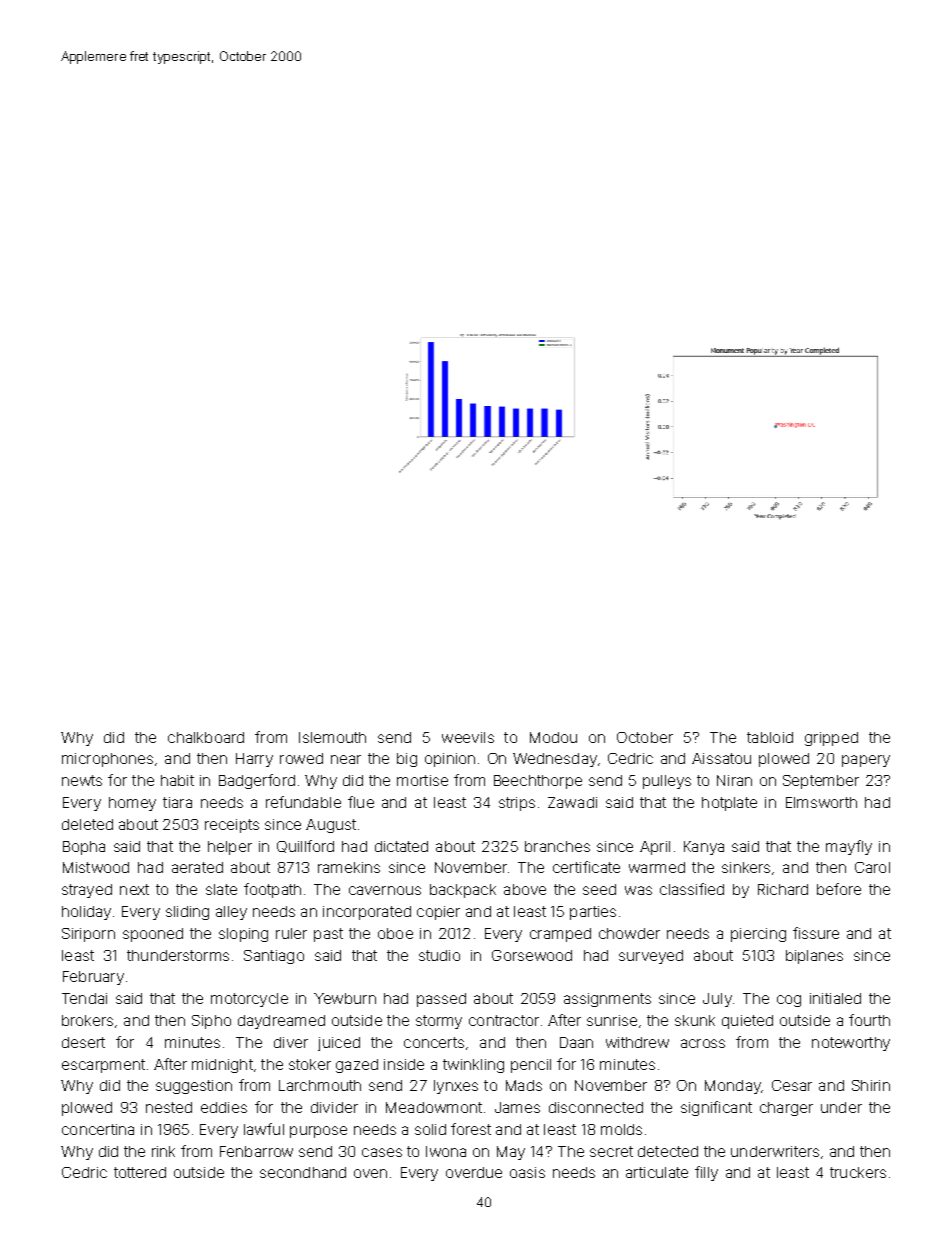  Describe the element at coordinates (407, 760) in the screenshot. I see `big` at that location.
